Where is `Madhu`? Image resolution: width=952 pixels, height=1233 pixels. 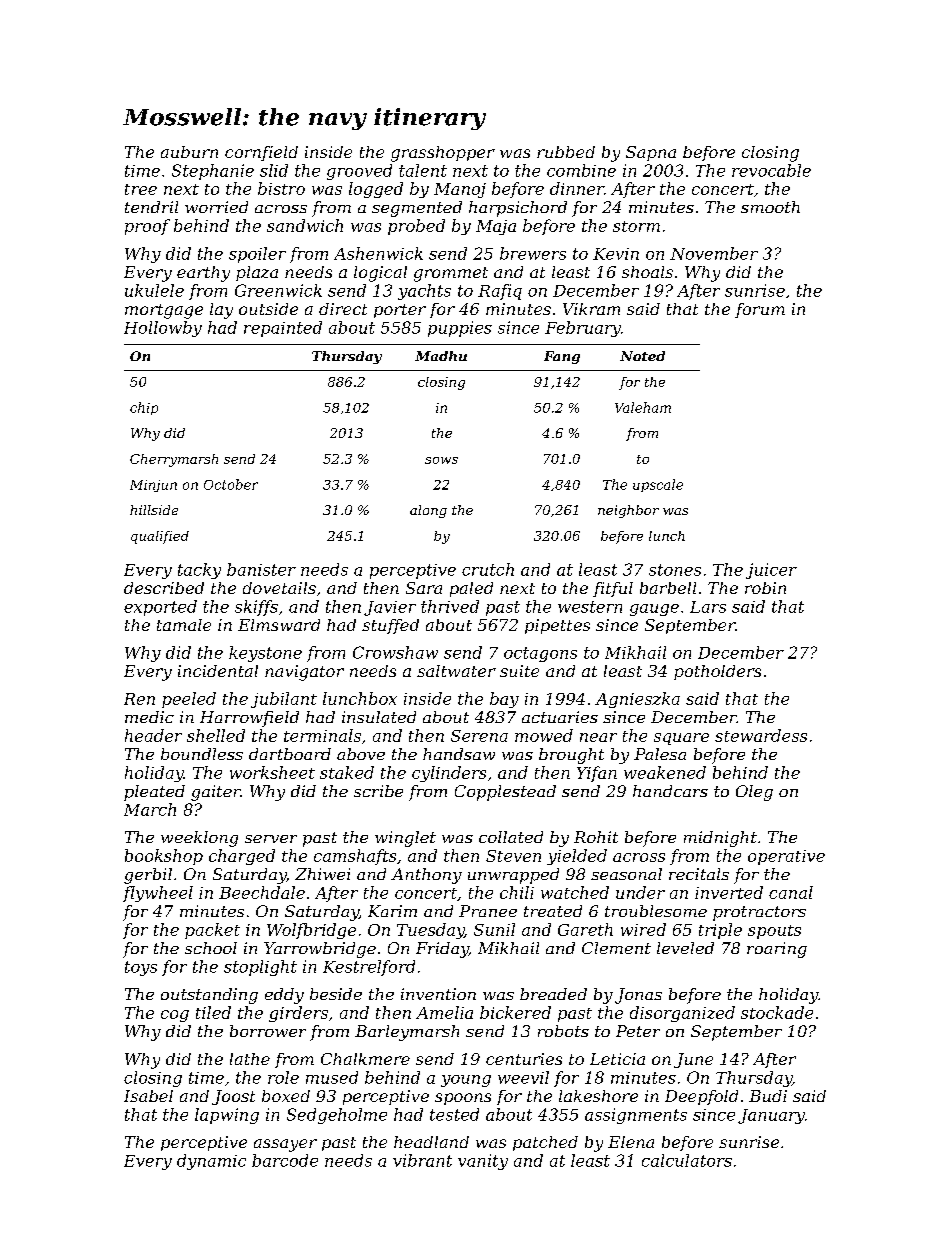 Madhu is located at coordinates (441, 356).
